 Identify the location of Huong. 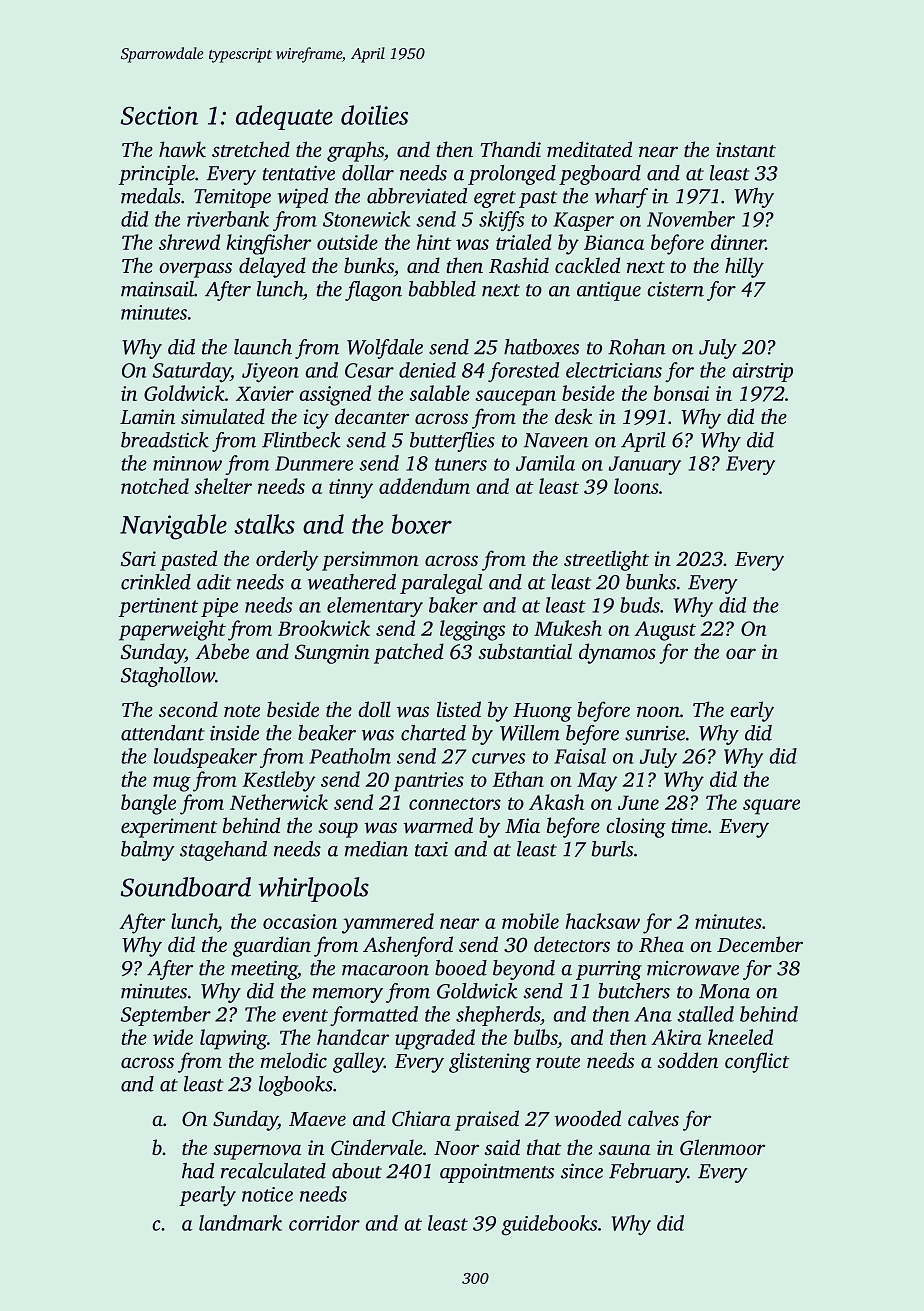
(542, 712).
